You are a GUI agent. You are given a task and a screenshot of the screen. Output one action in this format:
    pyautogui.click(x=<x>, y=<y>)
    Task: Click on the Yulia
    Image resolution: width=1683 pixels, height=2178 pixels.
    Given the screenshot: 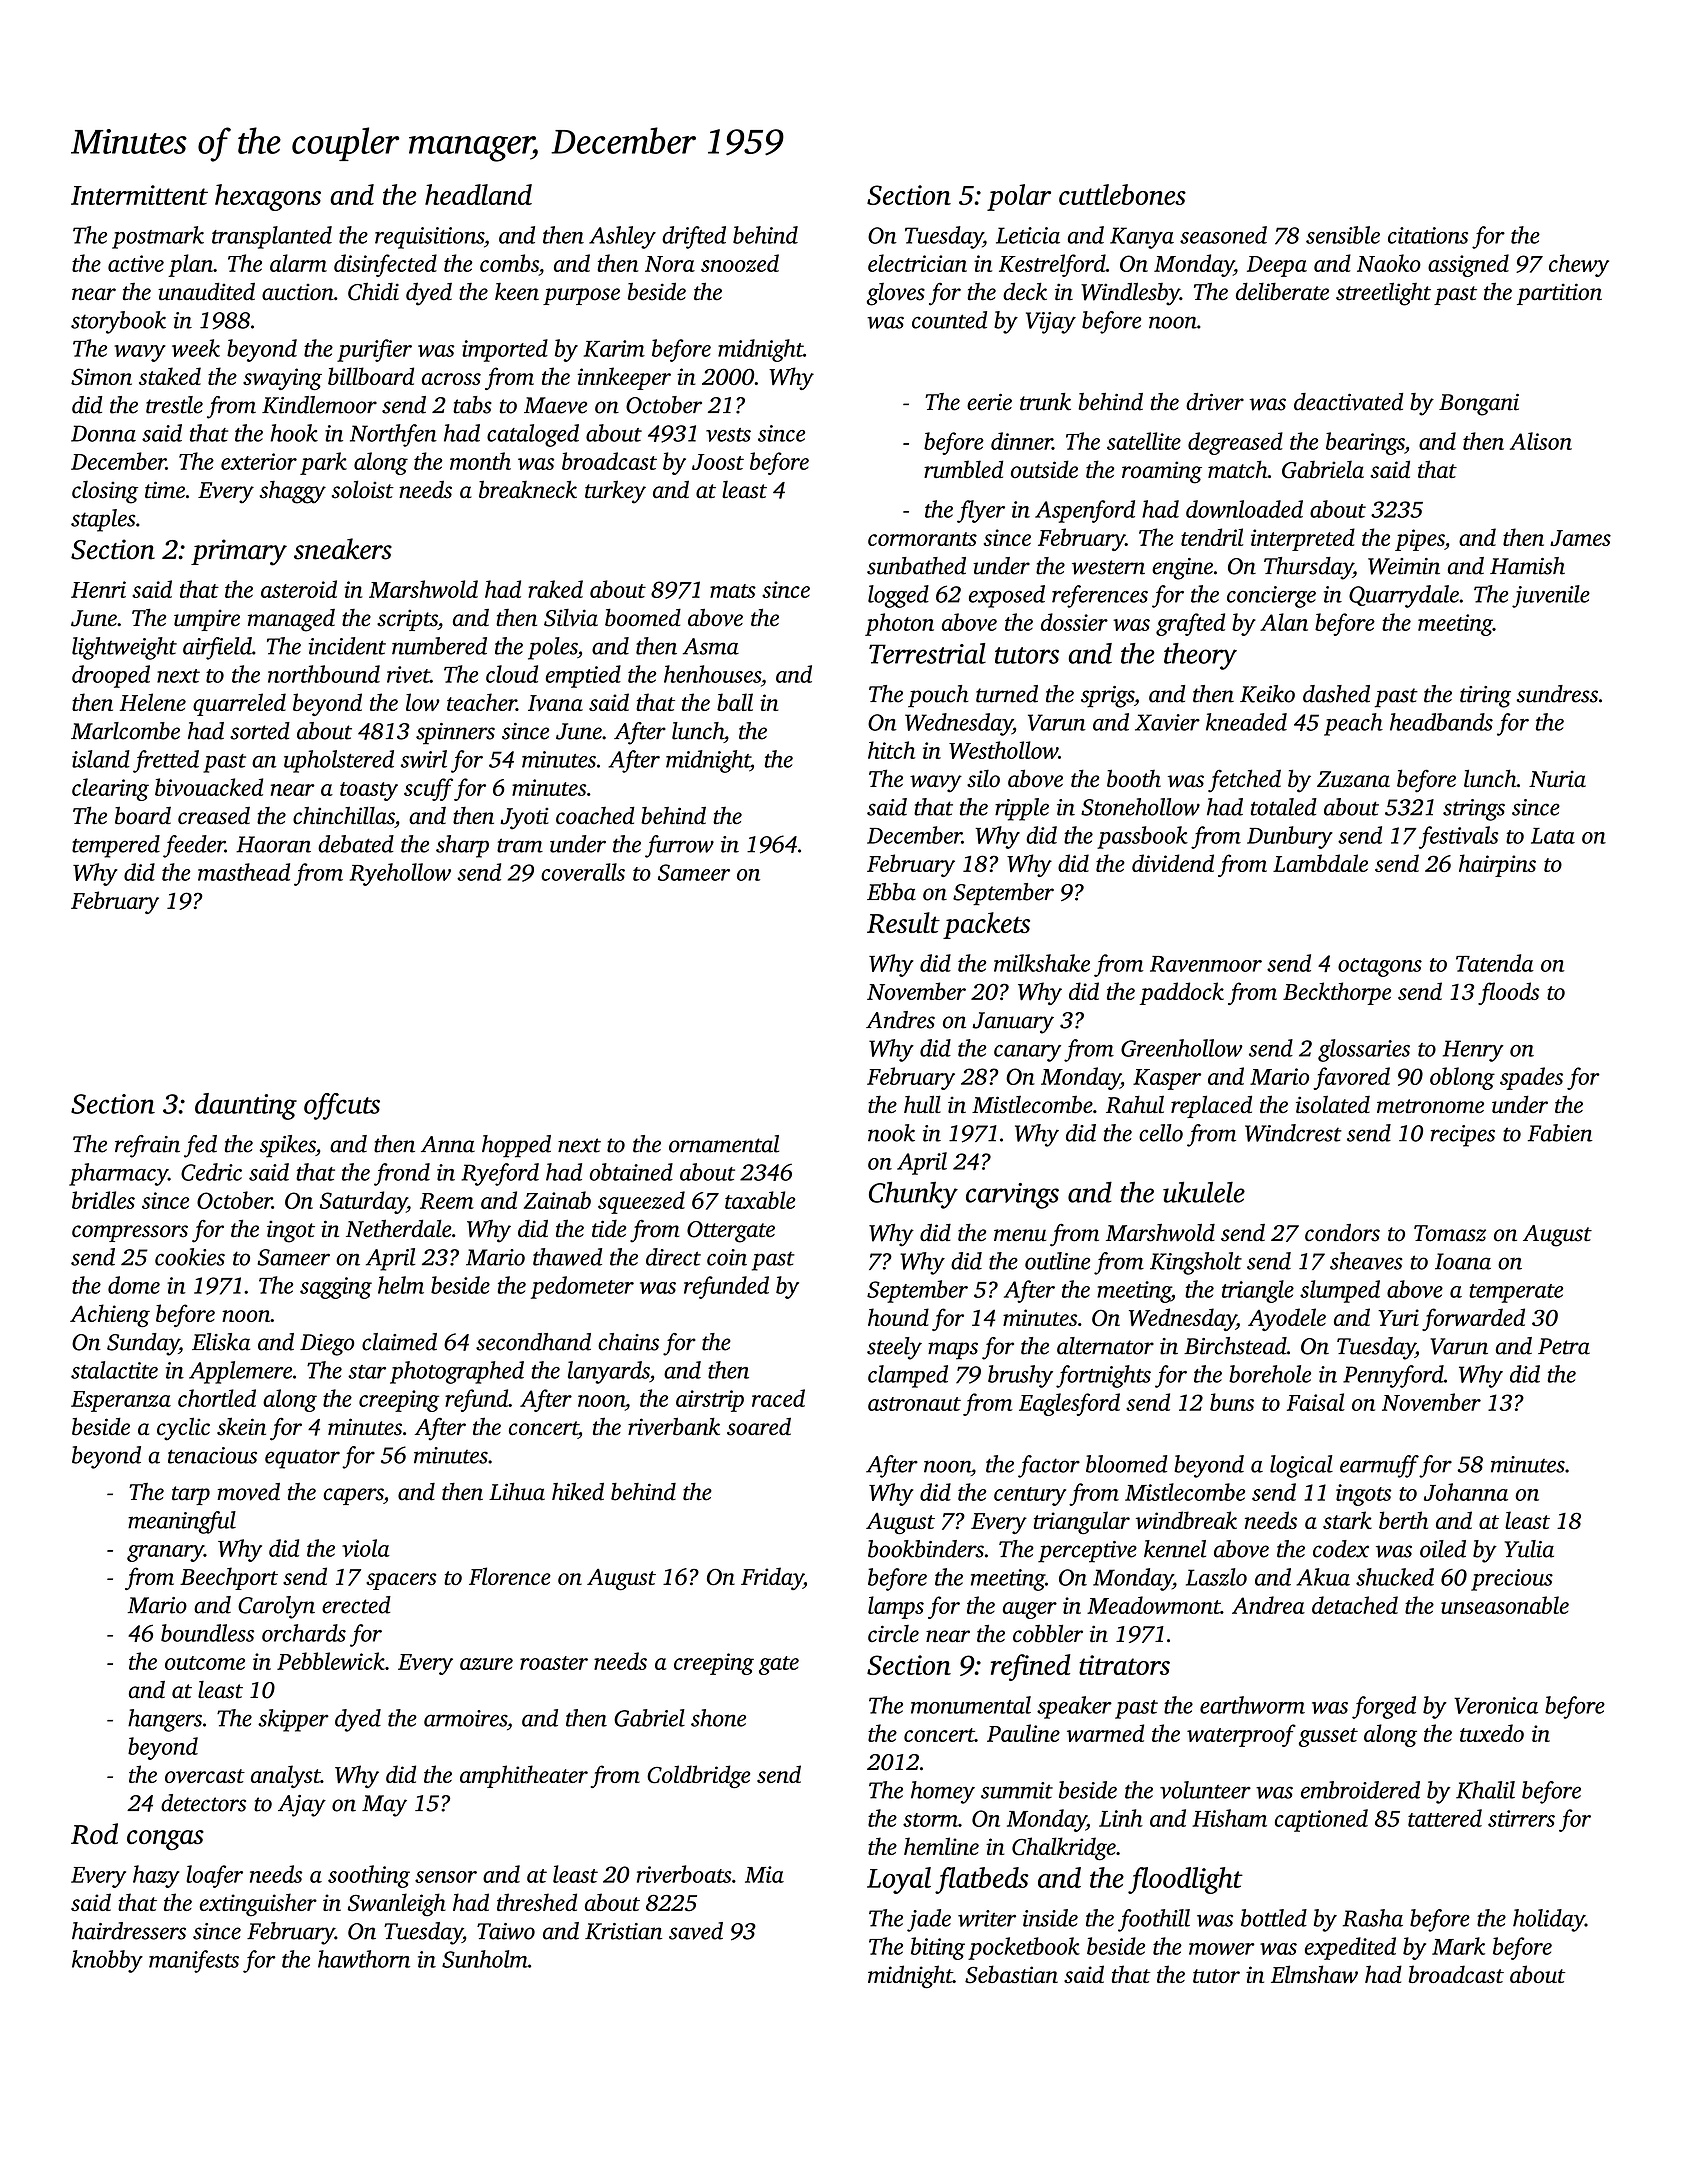 What is the action you would take?
    pyautogui.click(x=1529, y=1549)
